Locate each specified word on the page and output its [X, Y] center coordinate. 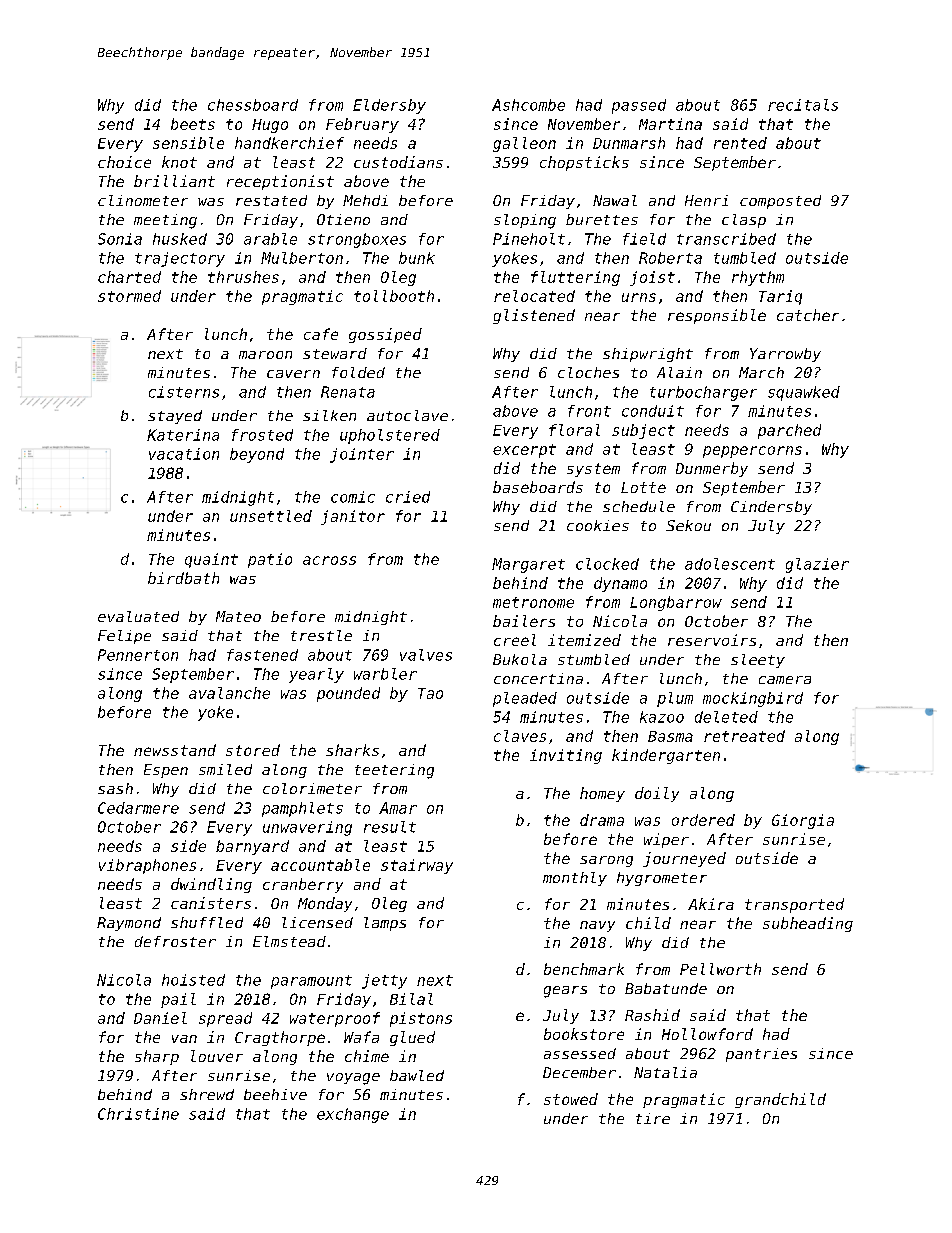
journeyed [684, 859]
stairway [417, 866]
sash [115, 788]
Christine [138, 1114]
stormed [129, 296]
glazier [817, 565]
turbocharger [703, 393]
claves [520, 736]
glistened [534, 316]
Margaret [528, 565]
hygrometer [662, 879]
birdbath [183, 578]
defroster [175, 941]
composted [780, 202]
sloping [525, 221]
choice [124, 162]
